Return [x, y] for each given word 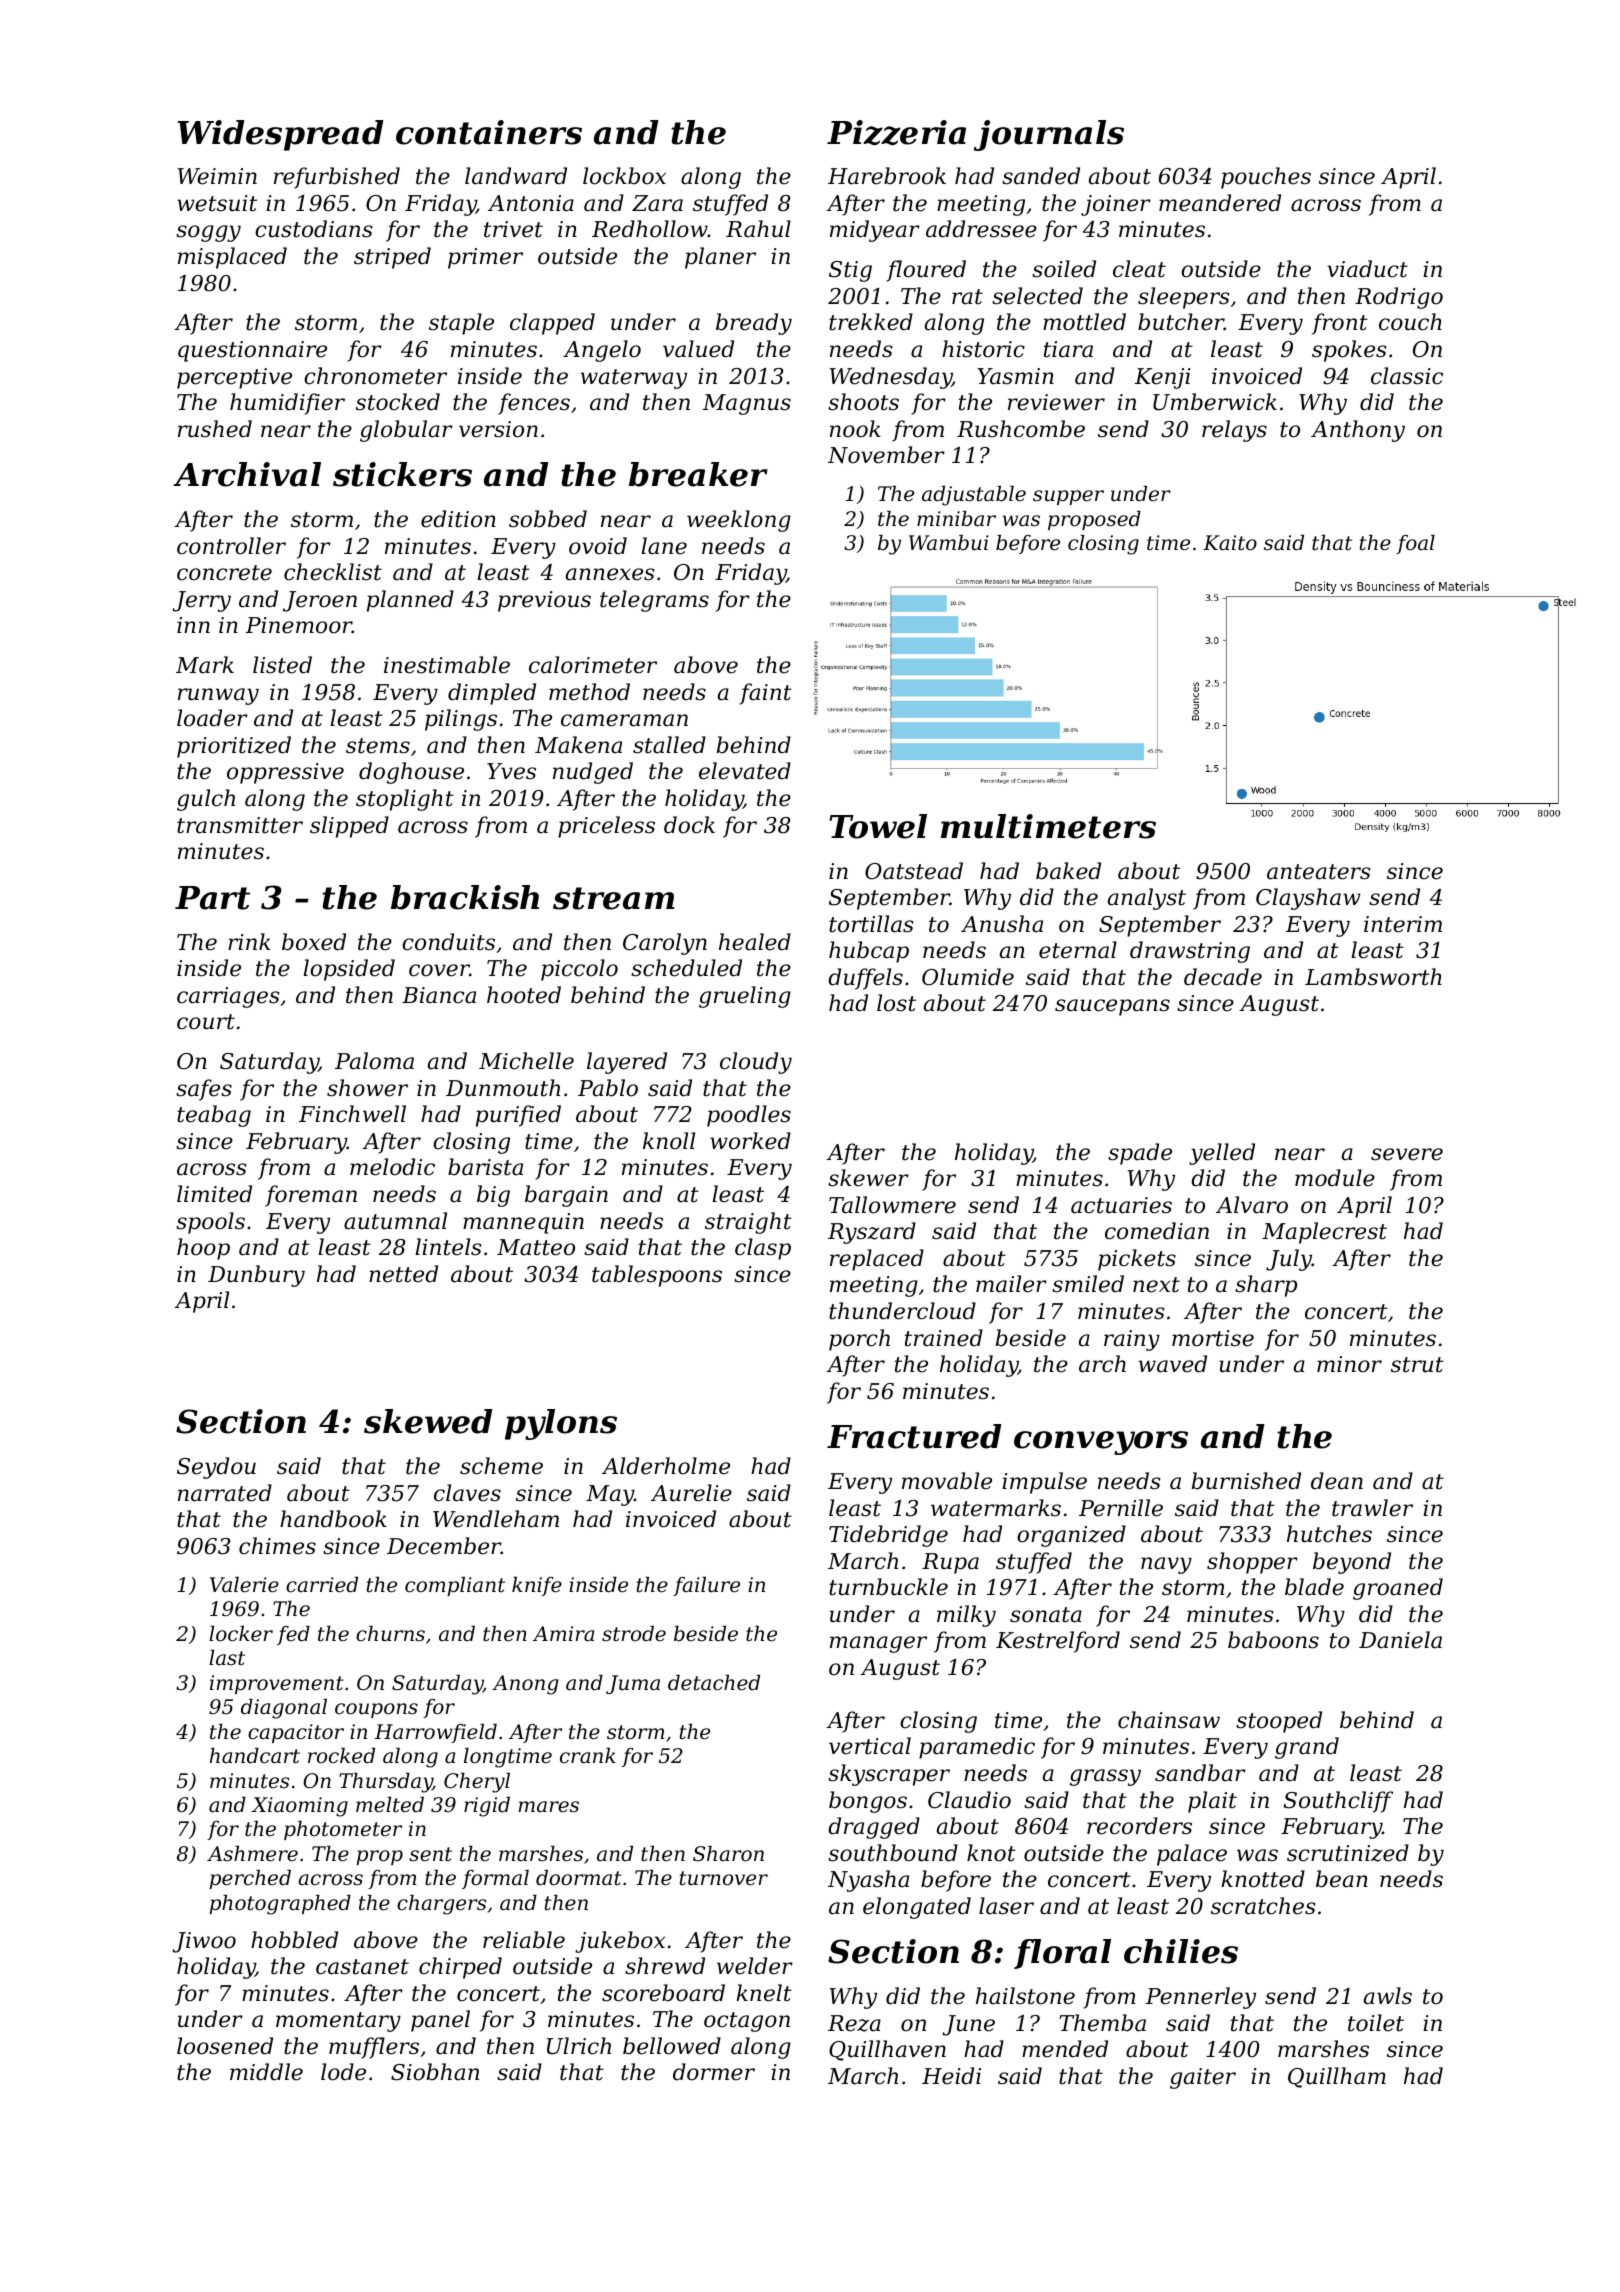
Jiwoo [204, 1942]
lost [896, 1003]
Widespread [280, 135]
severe [1407, 1154]
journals [1049, 135]
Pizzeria [896, 132]
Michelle [526, 1061]
